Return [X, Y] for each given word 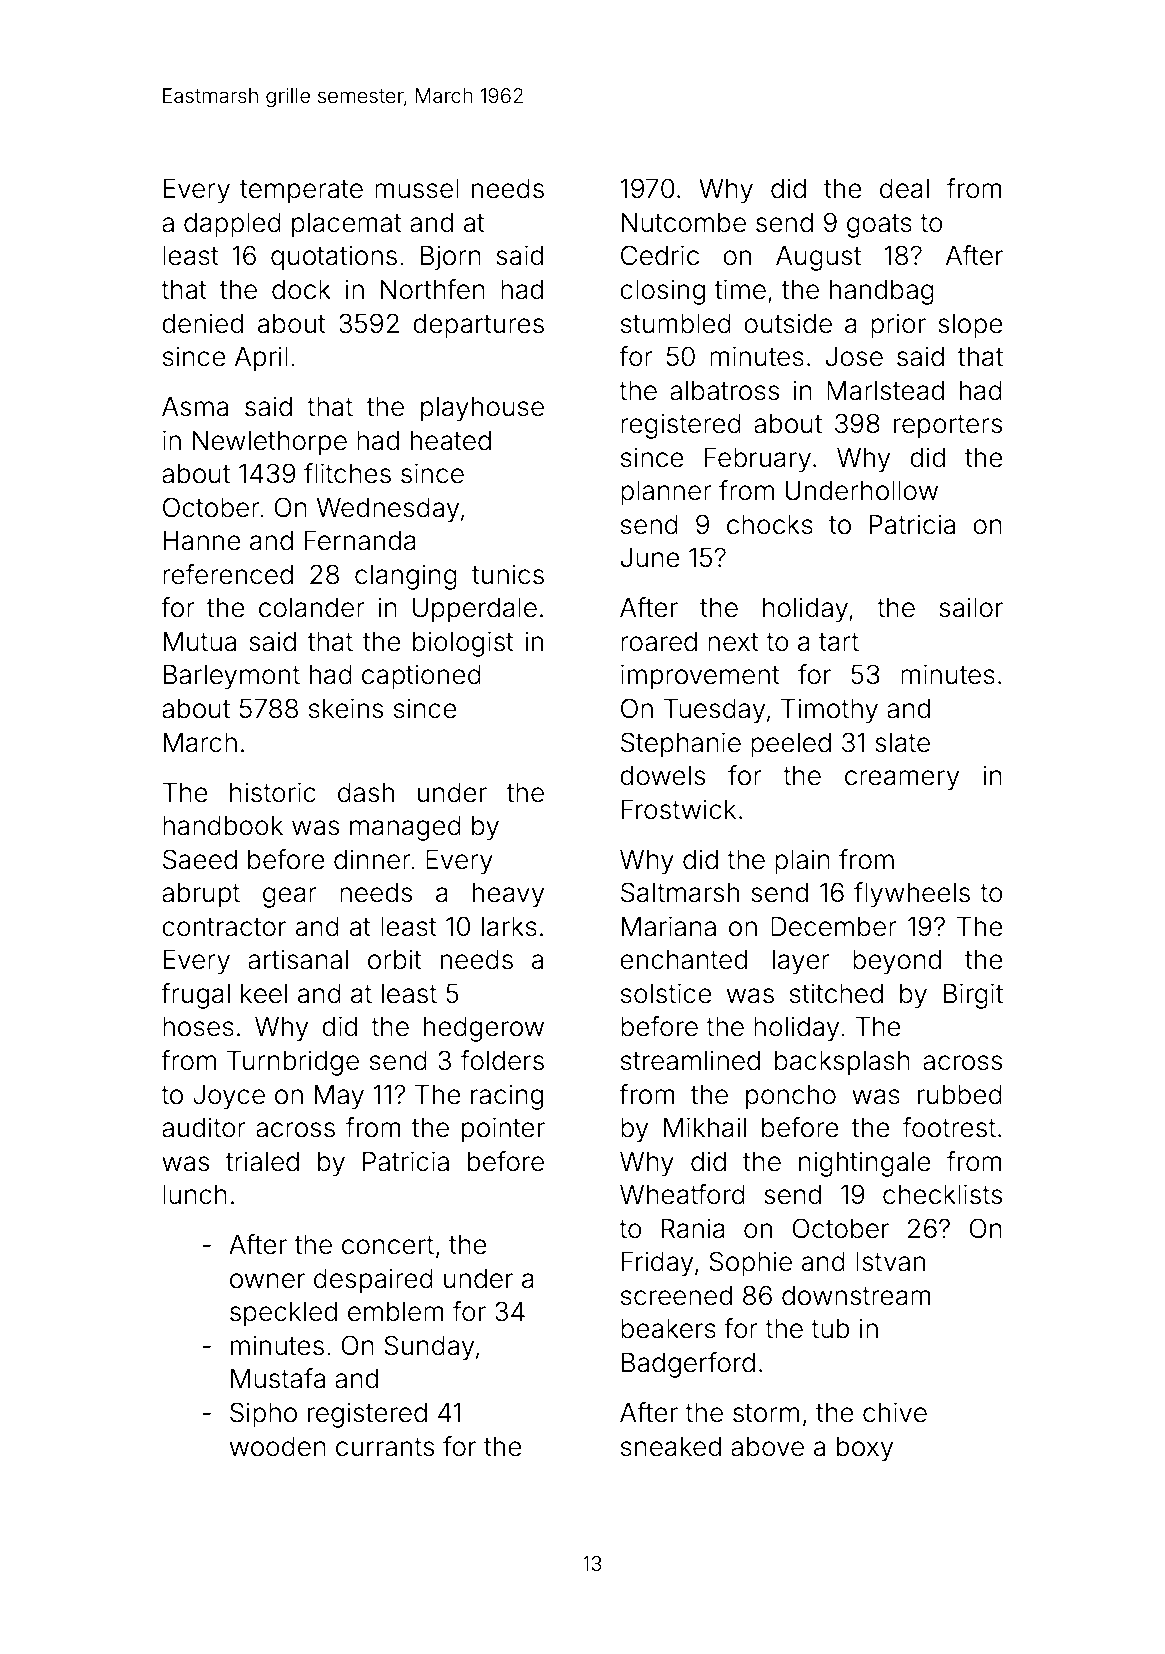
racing [507, 1097]
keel [264, 994]
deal [904, 189]
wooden [278, 1447]
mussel [417, 189]
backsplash [842, 1063]
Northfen [433, 289]
